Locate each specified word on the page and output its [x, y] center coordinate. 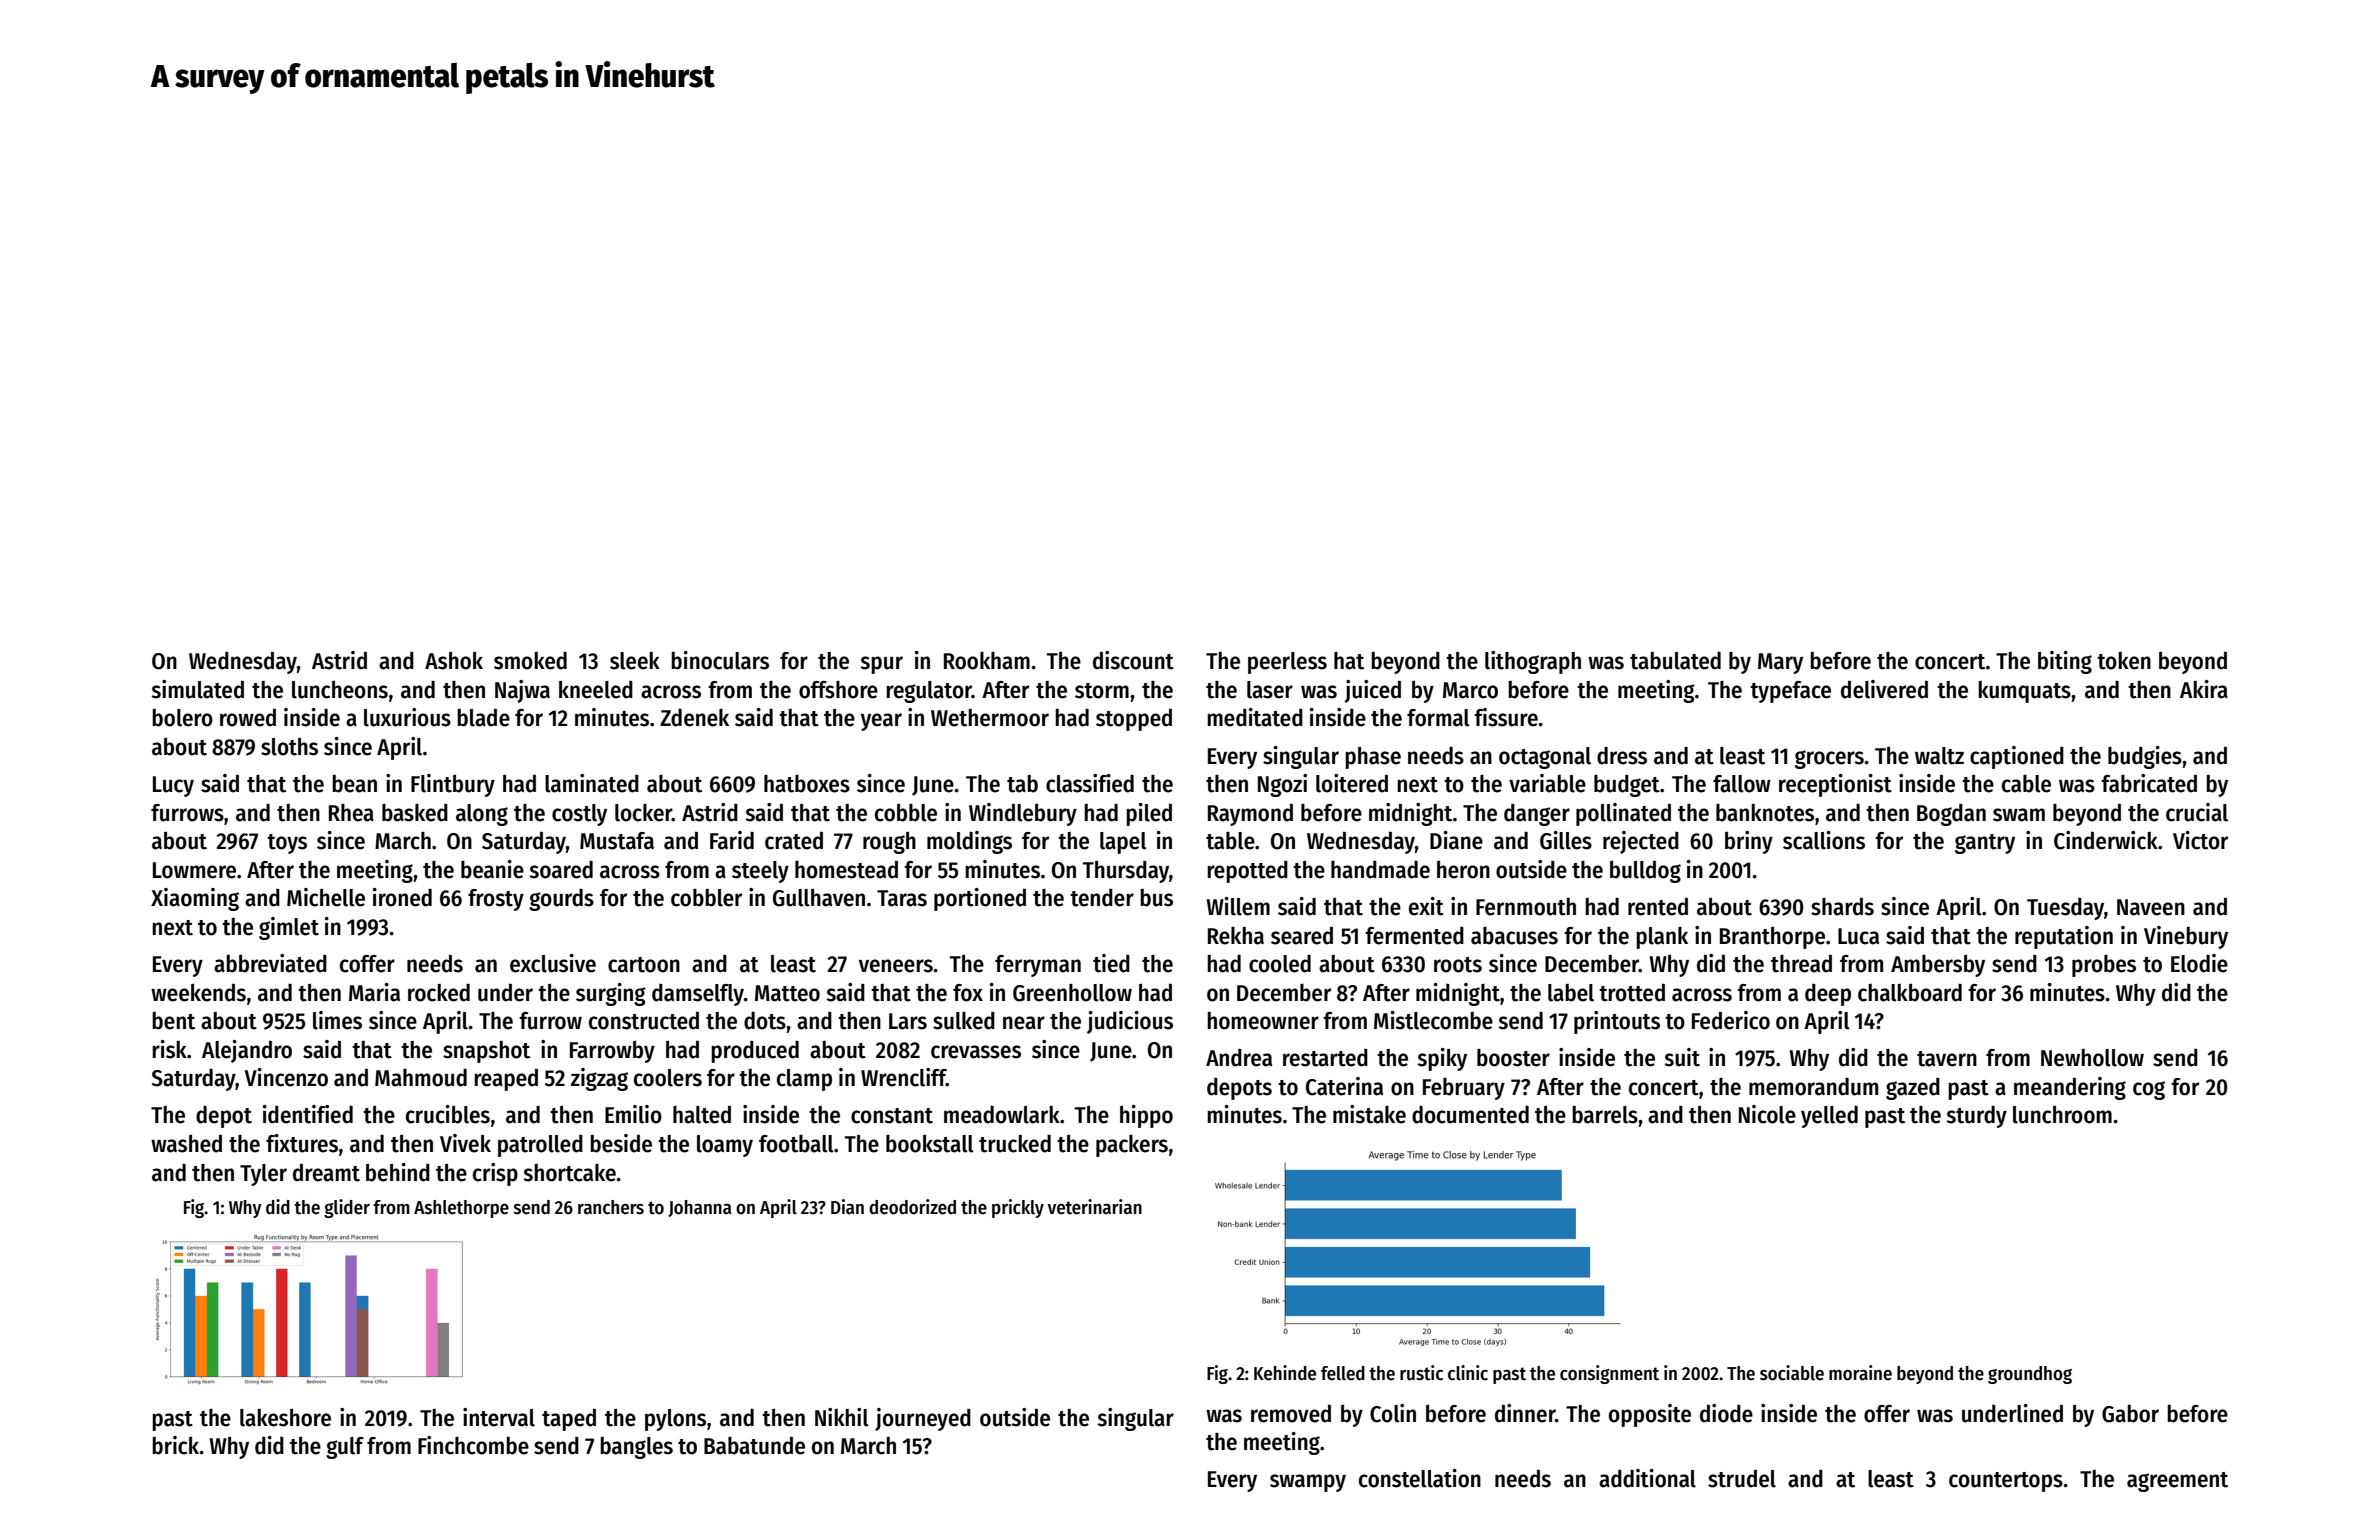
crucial [2197, 812]
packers [1132, 1146]
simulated [197, 689]
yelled [1829, 1116]
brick [176, 1445]
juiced [1373, 691]
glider [347, 1208]
